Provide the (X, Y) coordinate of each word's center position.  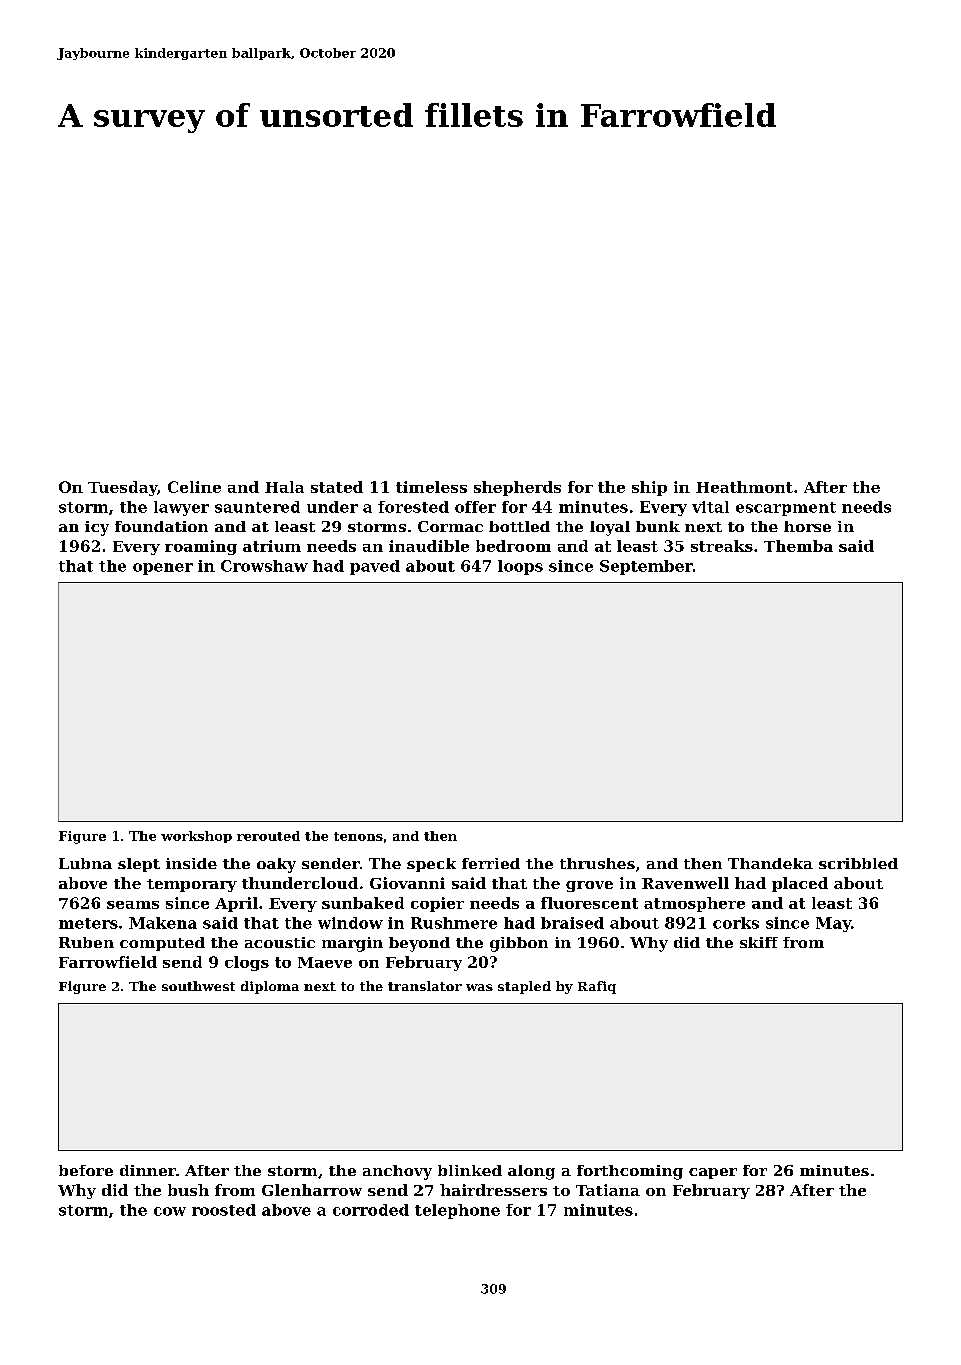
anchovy (397, 1172)
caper (713, 1173)
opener (163, 569)
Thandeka (770, 863)
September (646, 567)
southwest (198, 986)
